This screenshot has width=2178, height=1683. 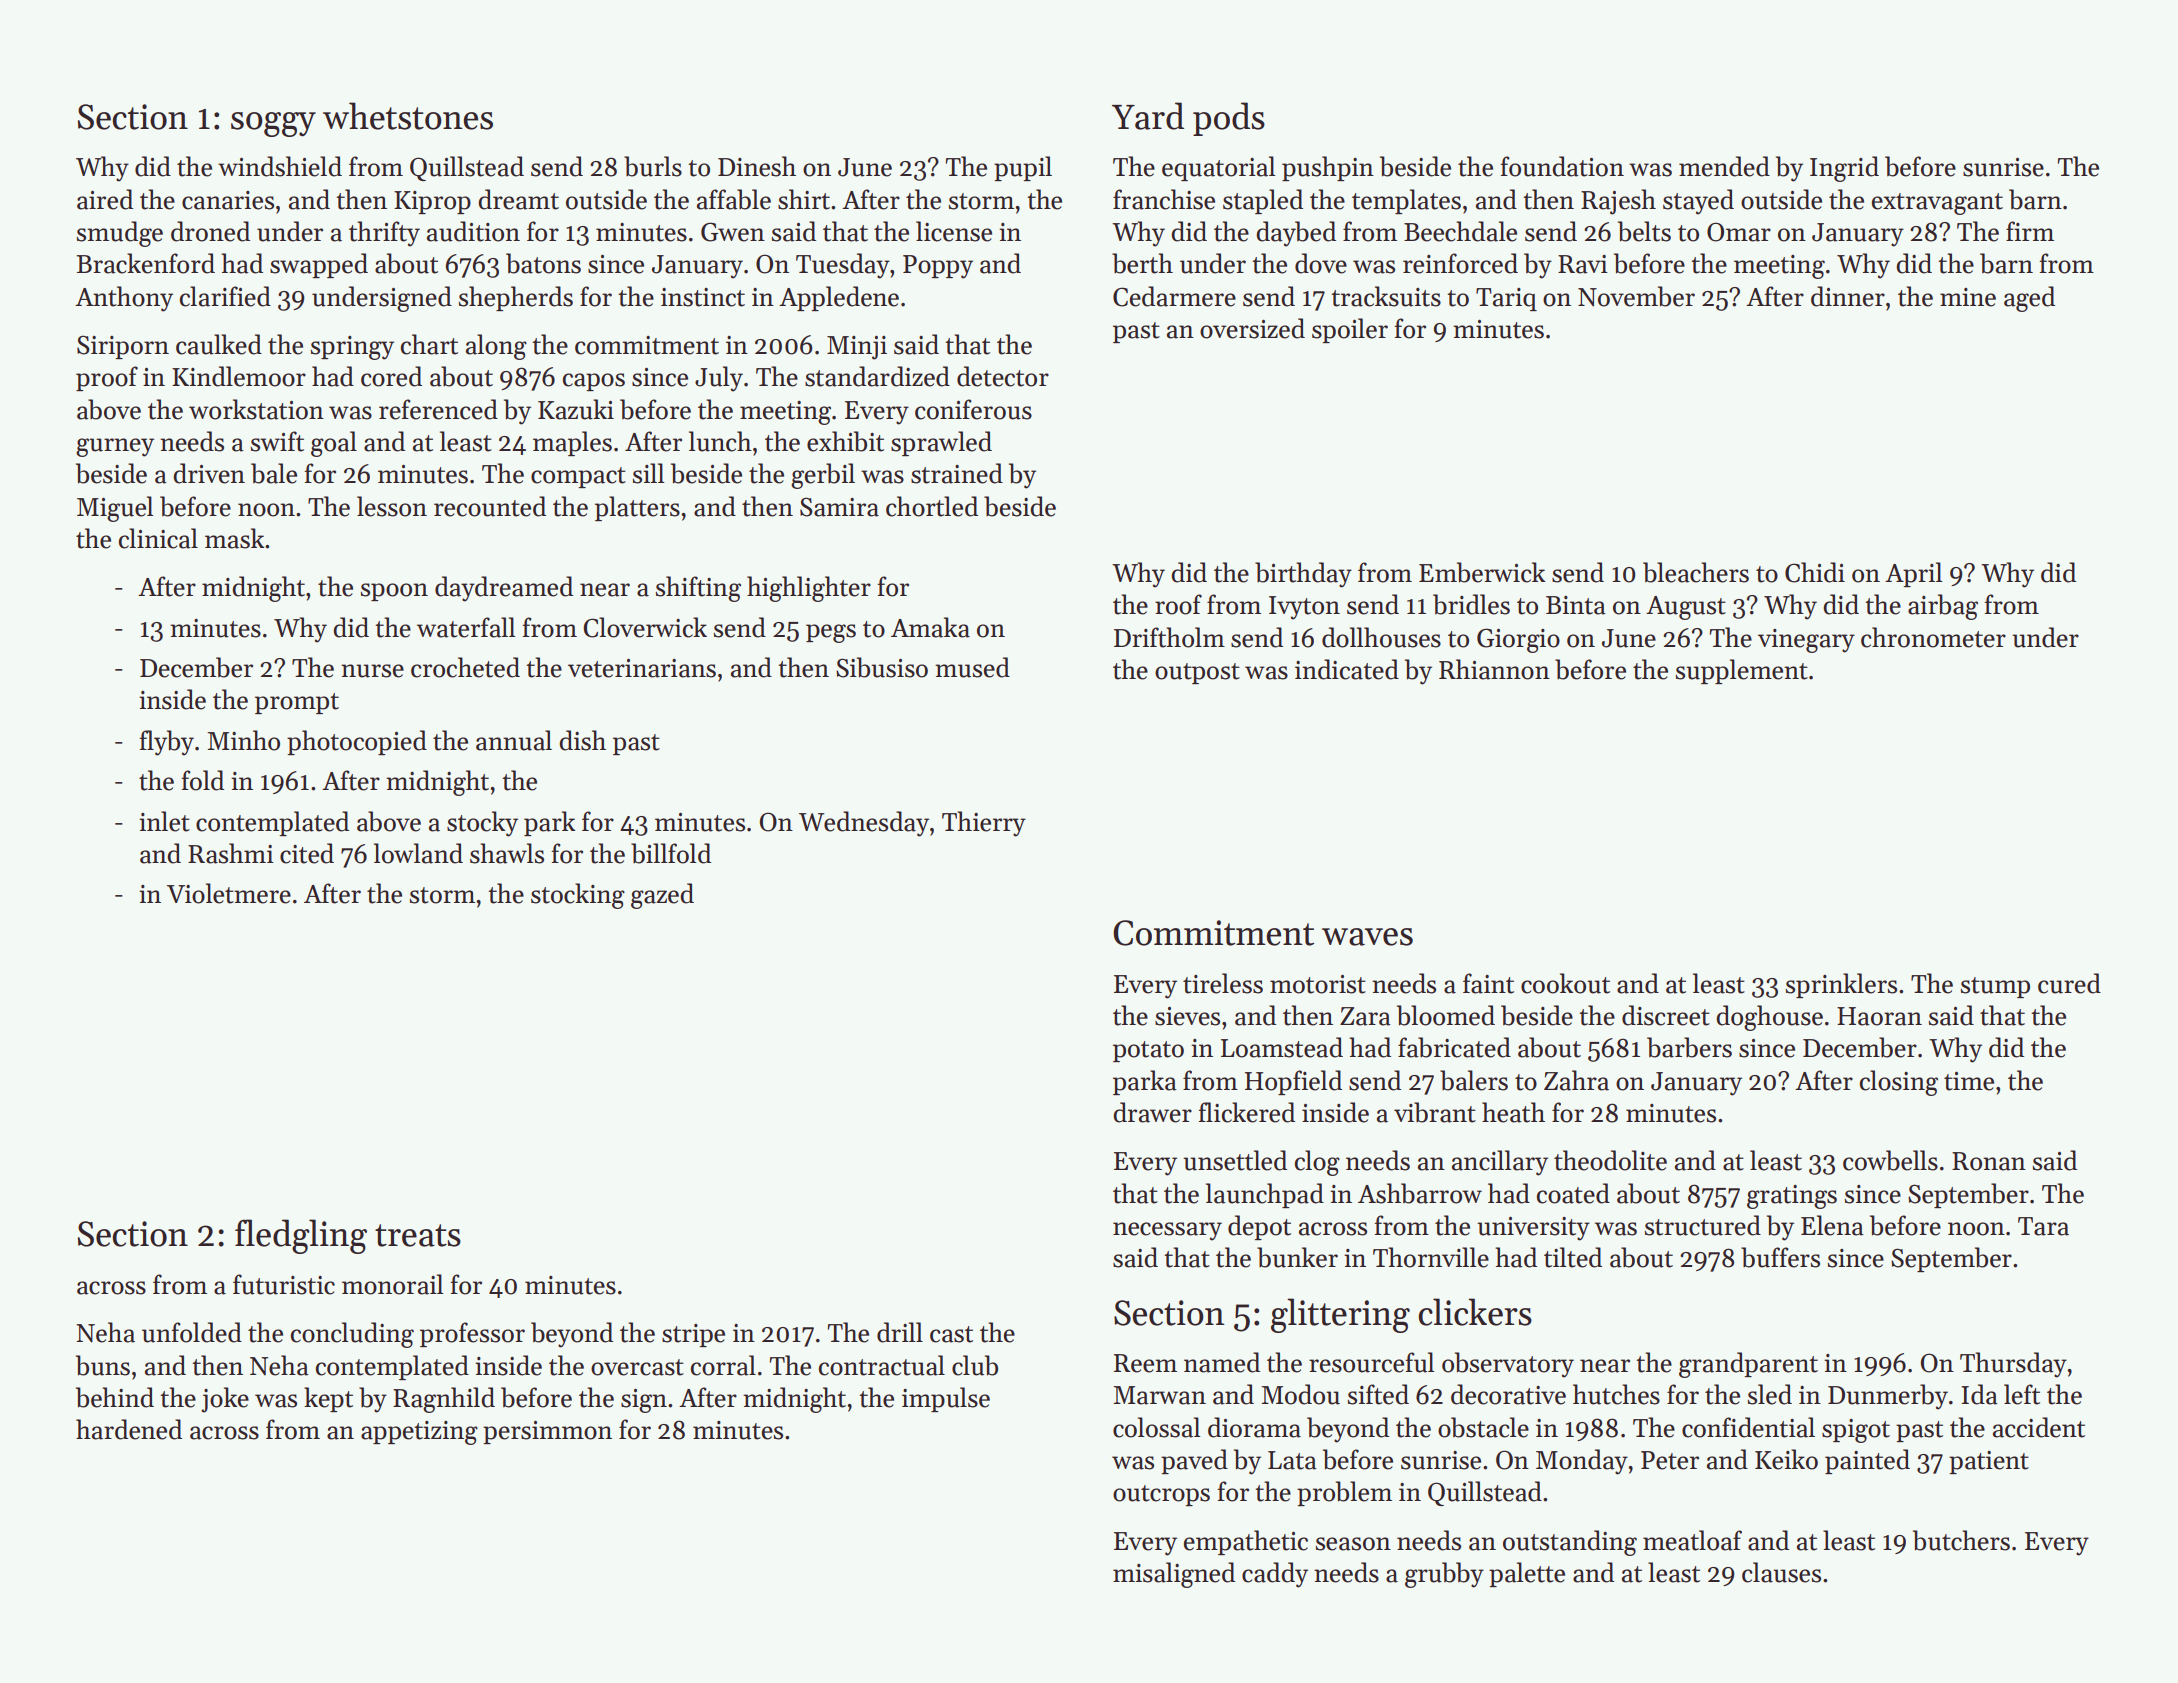 What do you see at coordinates (1148, 116) in the screenshot?
I see `Yard` at bounding box center [1148, 116].
